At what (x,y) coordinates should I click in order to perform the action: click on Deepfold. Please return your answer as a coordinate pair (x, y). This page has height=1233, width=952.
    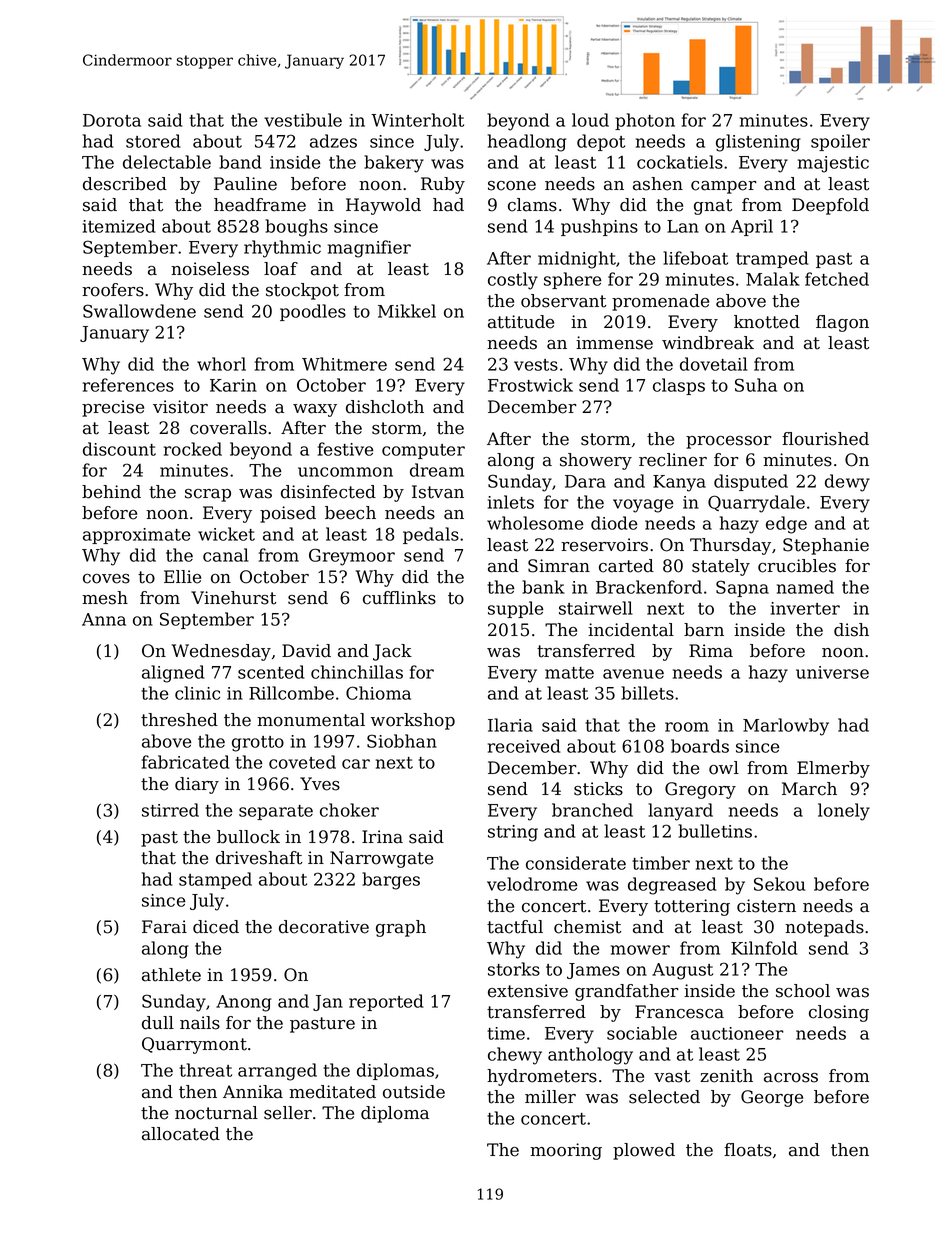
    Looking at the image, I should click on (830, 206).
